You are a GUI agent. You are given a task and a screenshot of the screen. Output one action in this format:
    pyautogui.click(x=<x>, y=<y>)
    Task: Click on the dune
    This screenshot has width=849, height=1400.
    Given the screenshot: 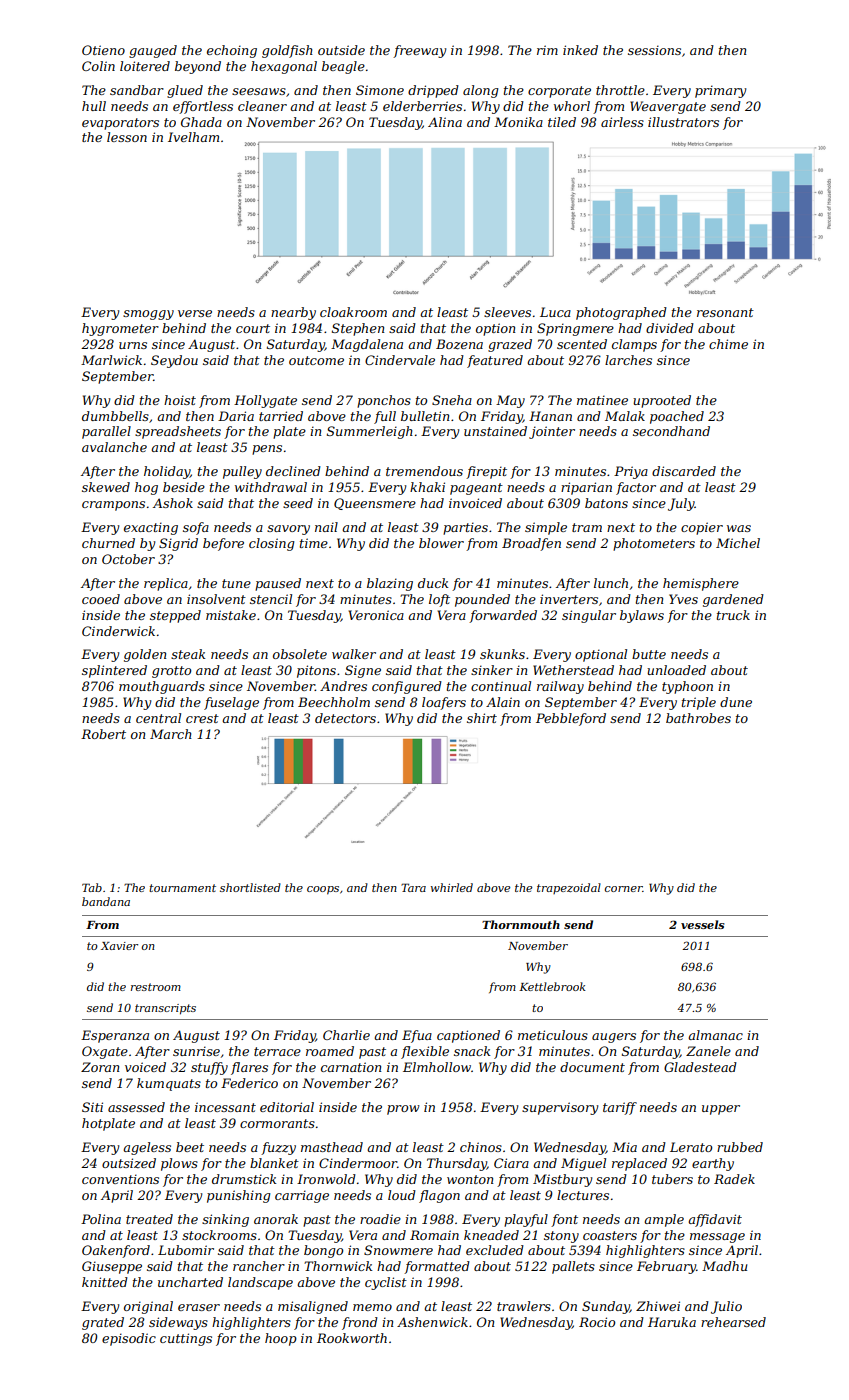 What is the action you would take?
    pyautogui.click(x=736, y=702)
